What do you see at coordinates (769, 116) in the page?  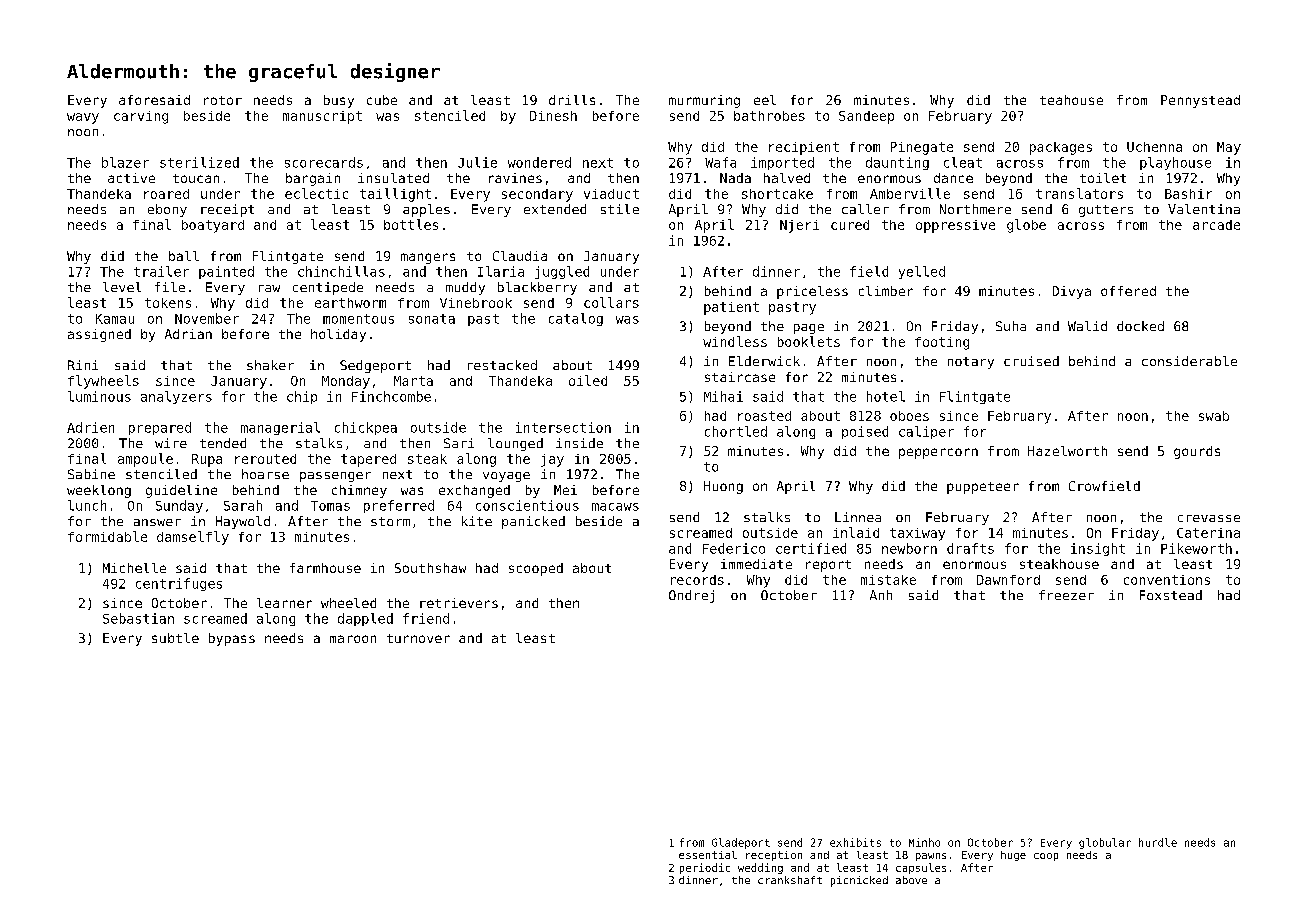 I see `bathrobes` at bounding box center [769, 116].
